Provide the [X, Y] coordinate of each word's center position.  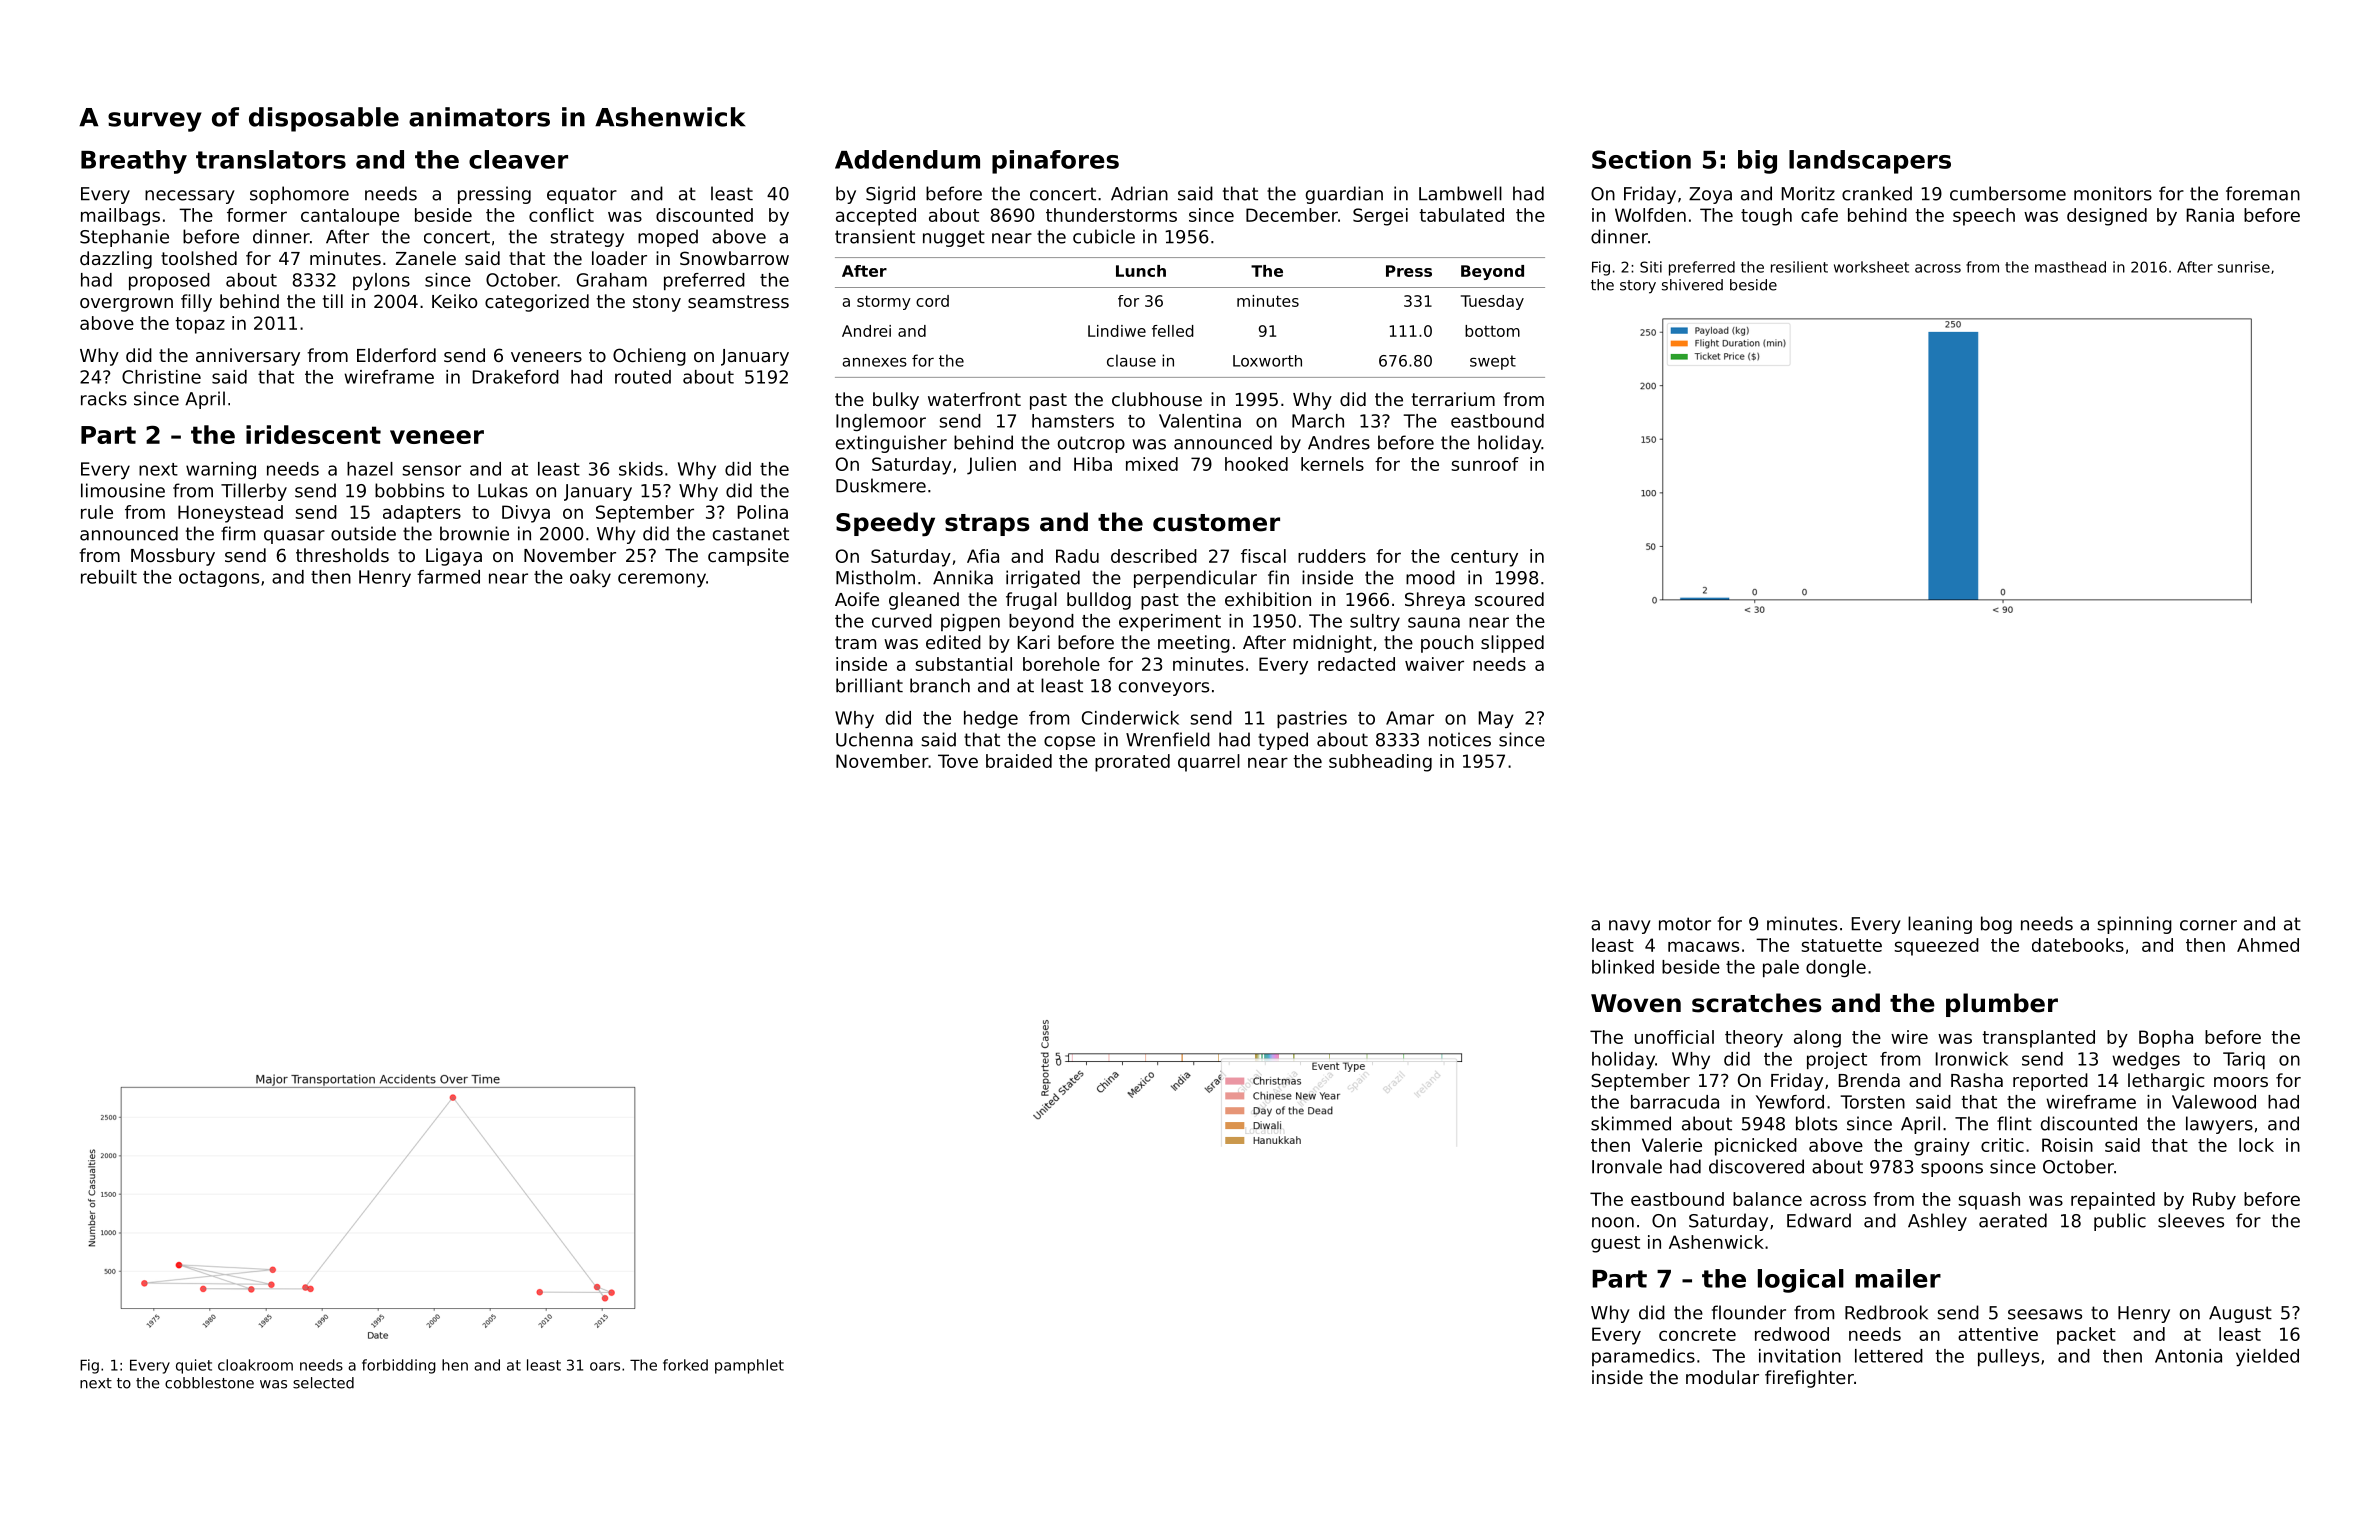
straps [987, 525]
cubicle [1104, 236]
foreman [2263, 193]
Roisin [2067, 1145]
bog [1996, 925]
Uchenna [874, 739]
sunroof [1485, 464]
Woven [1636, 1003]
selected [323, 1383]
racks [104, 398]
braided [1019, 761]
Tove [958, 761]
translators [271, 159]
